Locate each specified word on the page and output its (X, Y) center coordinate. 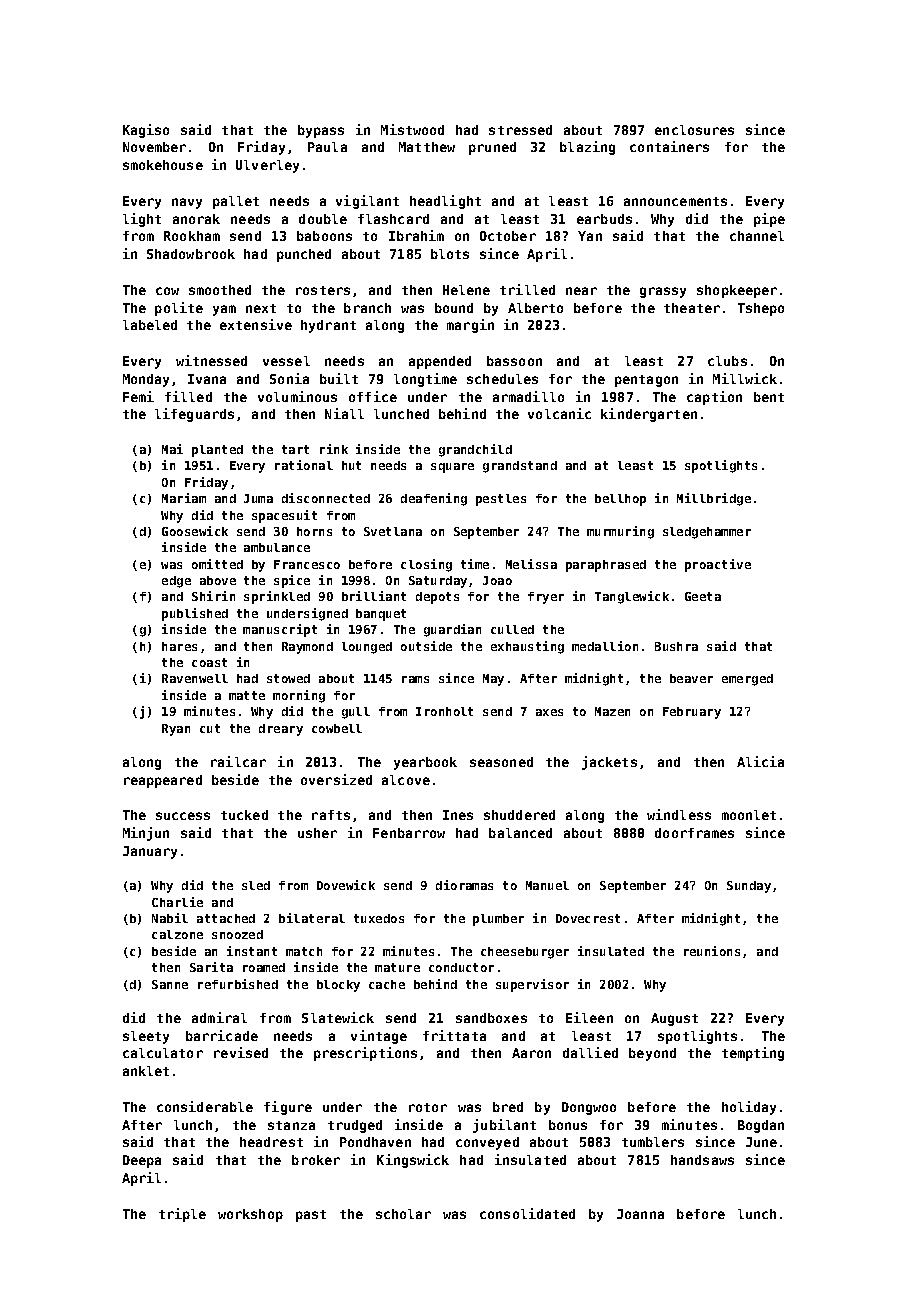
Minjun (146, 834)
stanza (291, 1125)
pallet (236, 202)
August (674, 1019)
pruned (492, 148)
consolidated (527, 1213)
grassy (663, 292)
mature (397, 967)
